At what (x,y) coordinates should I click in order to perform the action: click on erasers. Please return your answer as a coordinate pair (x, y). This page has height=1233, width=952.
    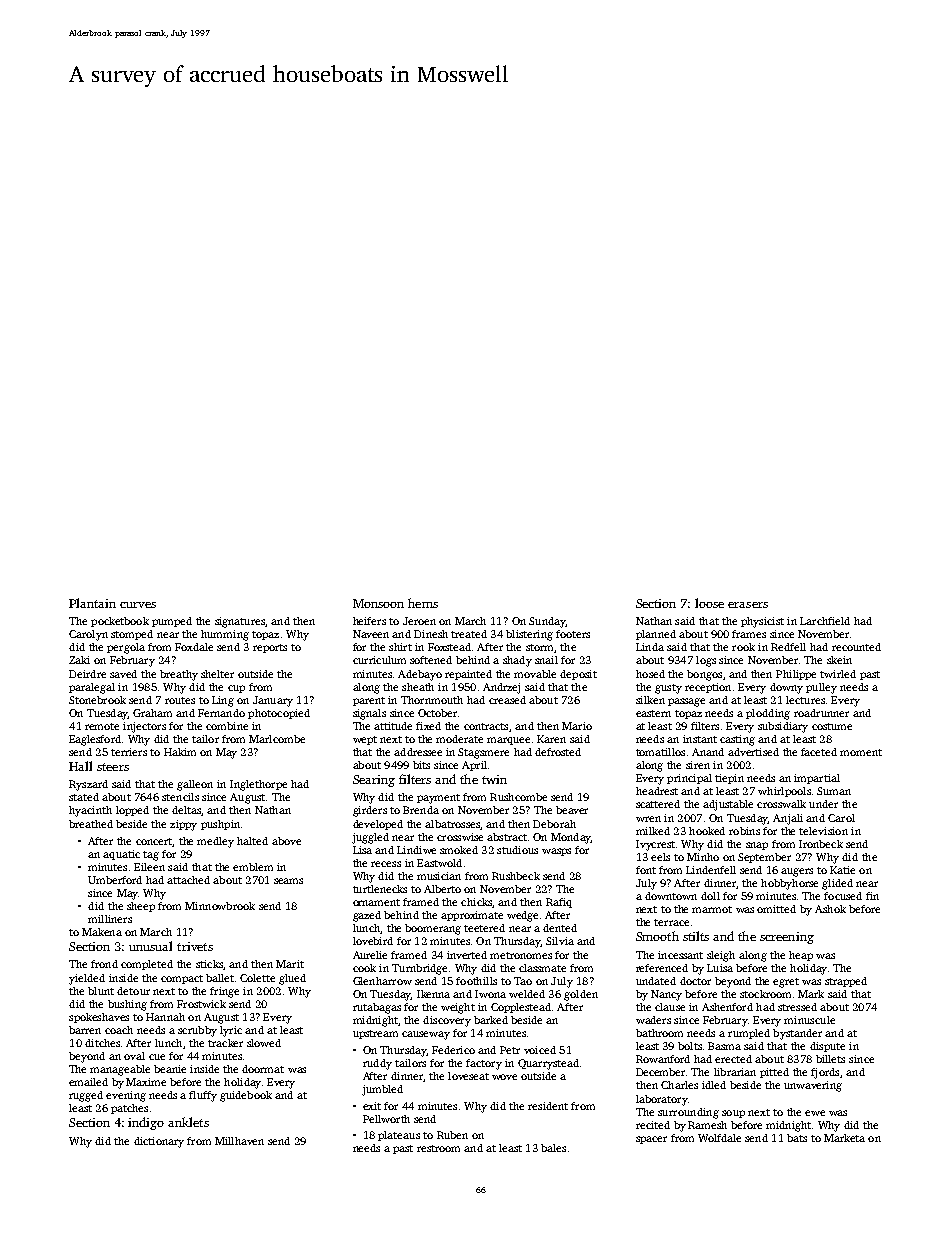
    Looking at the image, I should click on (748, 605).
